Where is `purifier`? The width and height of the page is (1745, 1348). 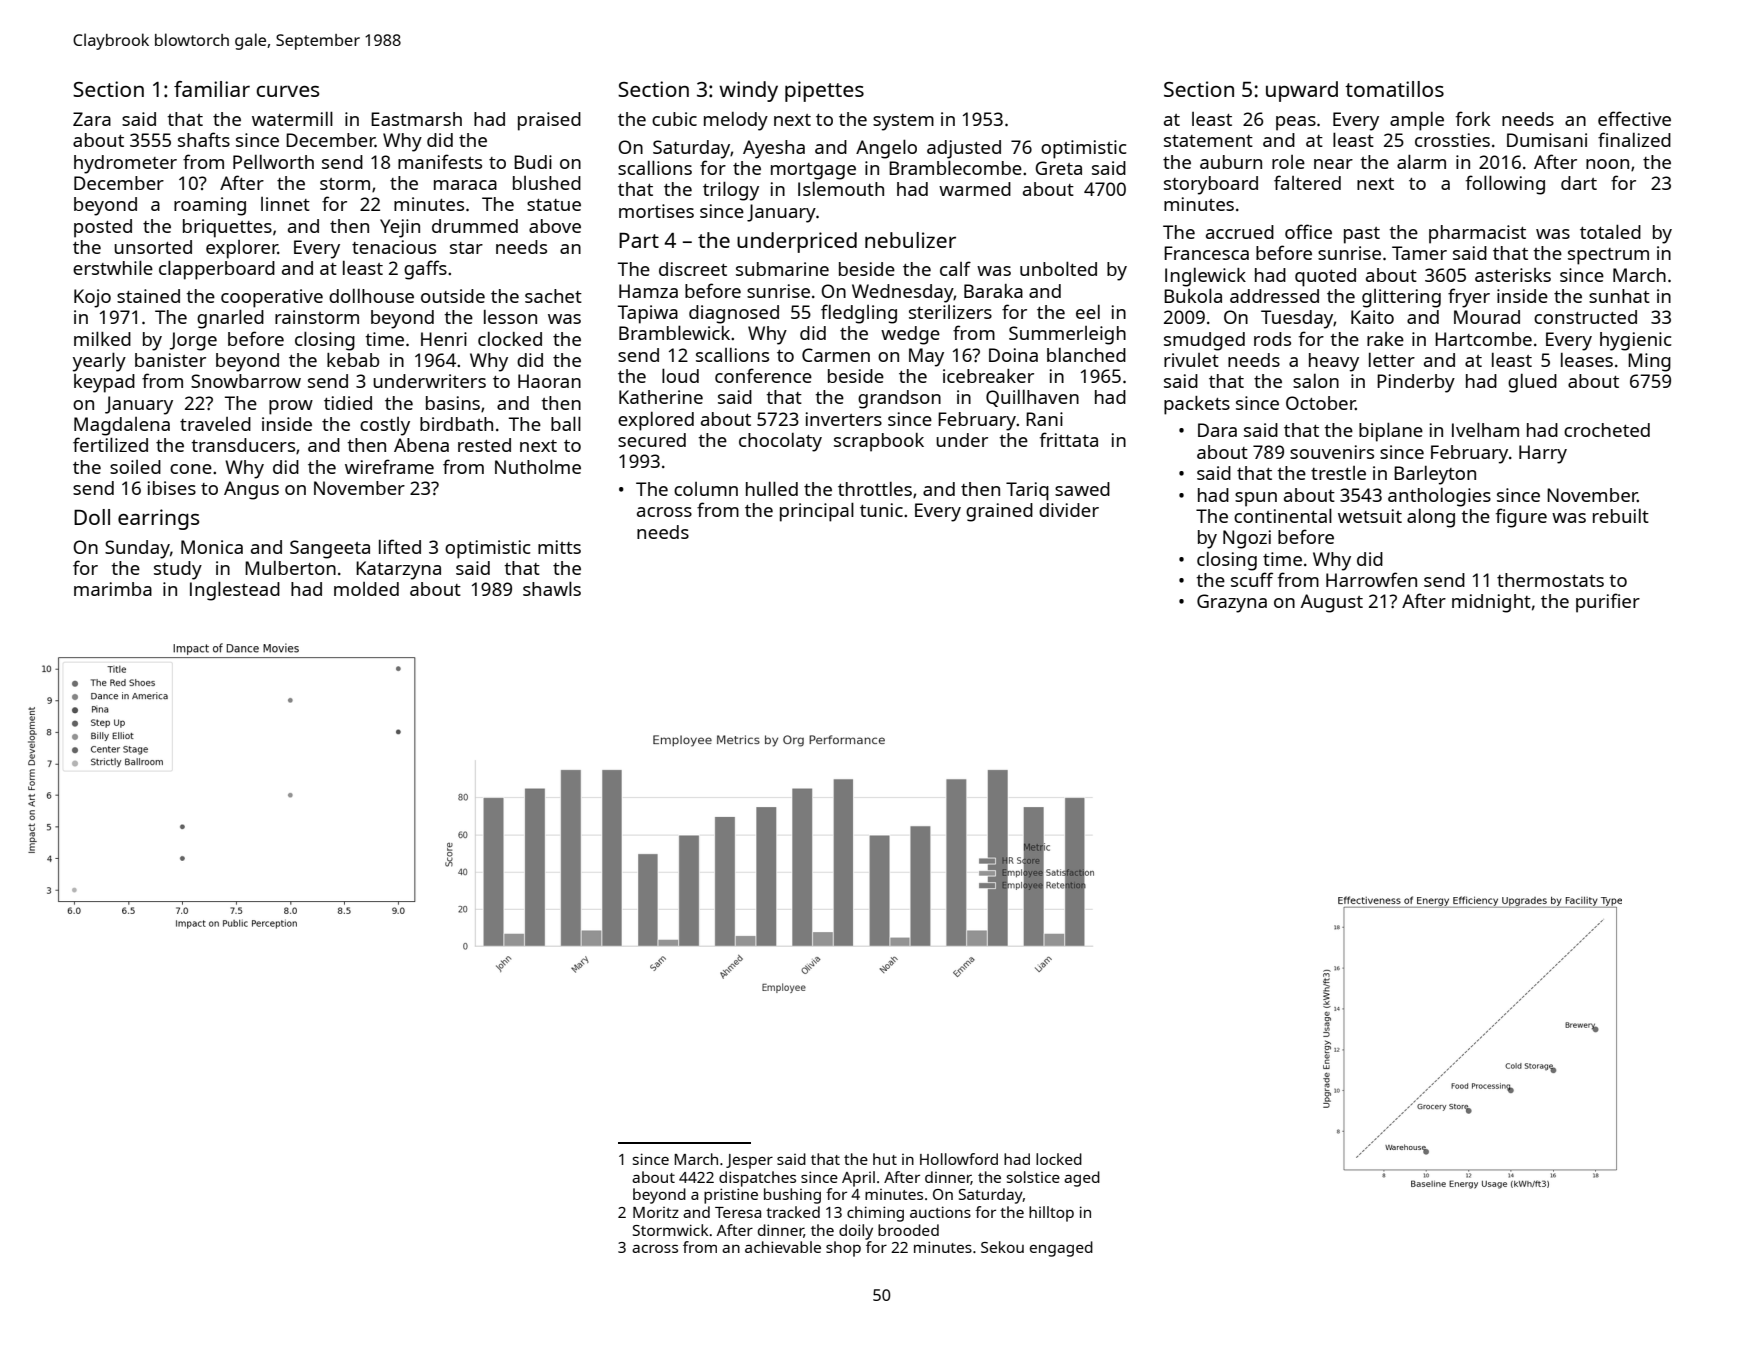
purifier is located at coordinates (1608, 603).
